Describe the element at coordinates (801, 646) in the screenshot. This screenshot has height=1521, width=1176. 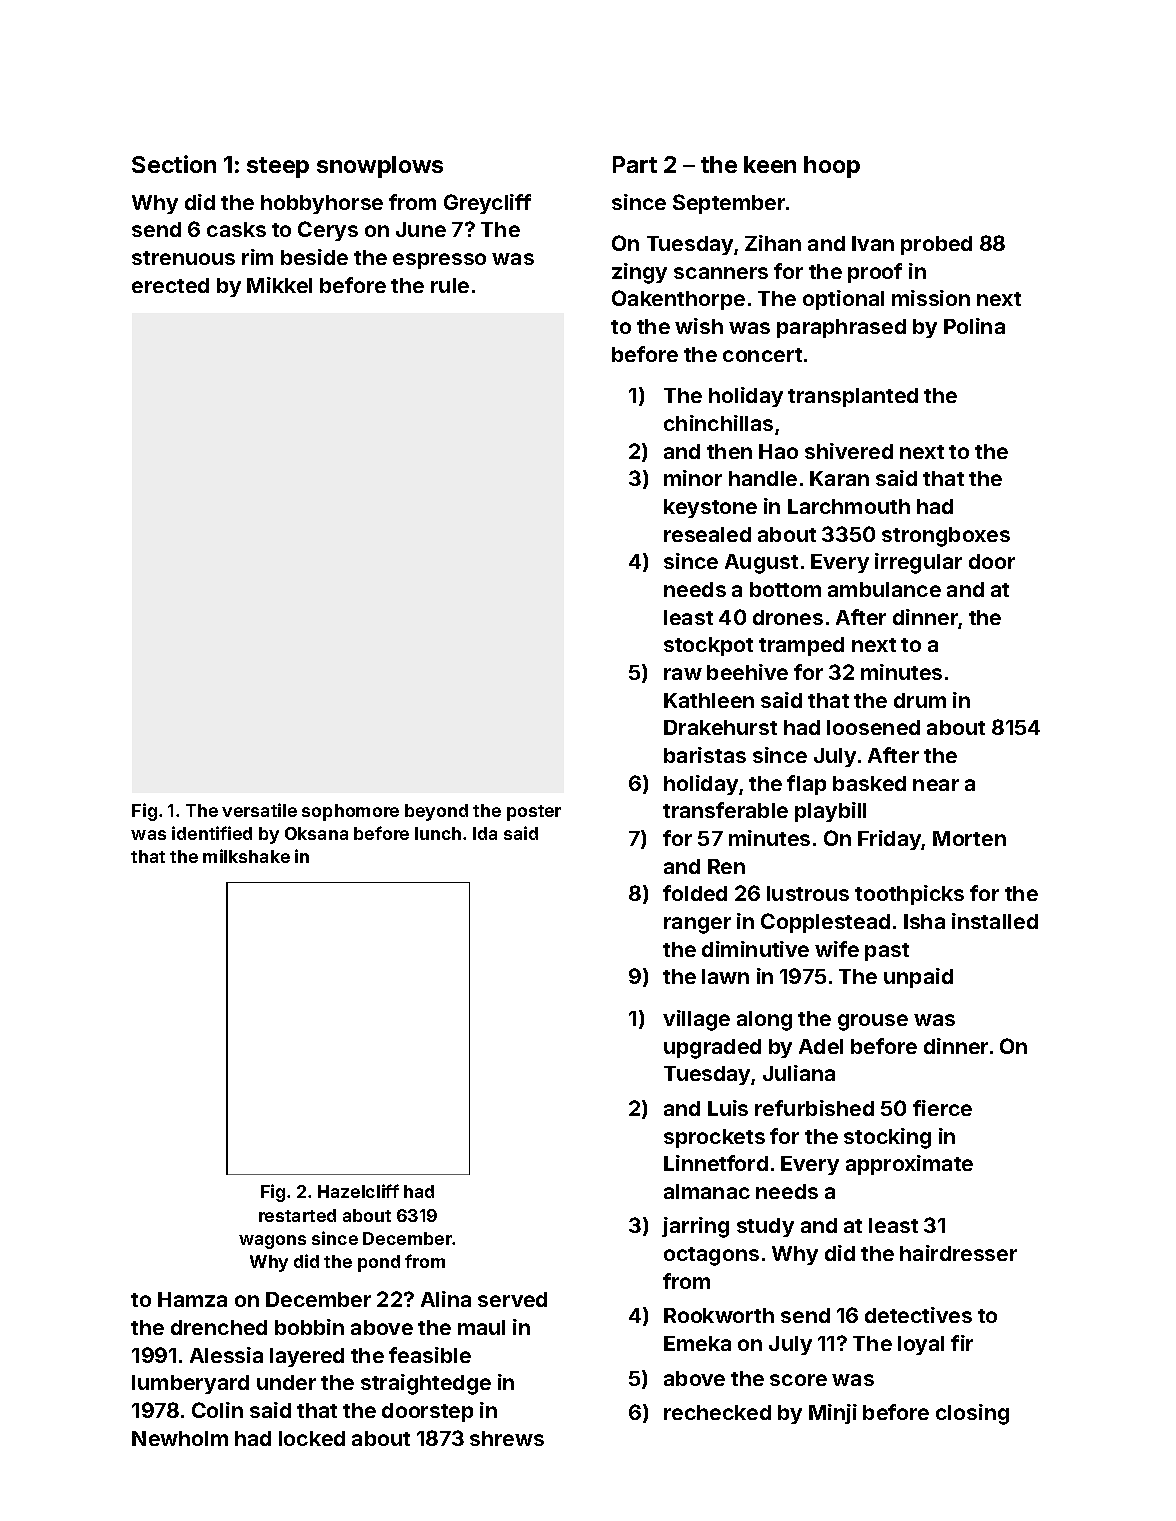
I see `tramped` at that location.
